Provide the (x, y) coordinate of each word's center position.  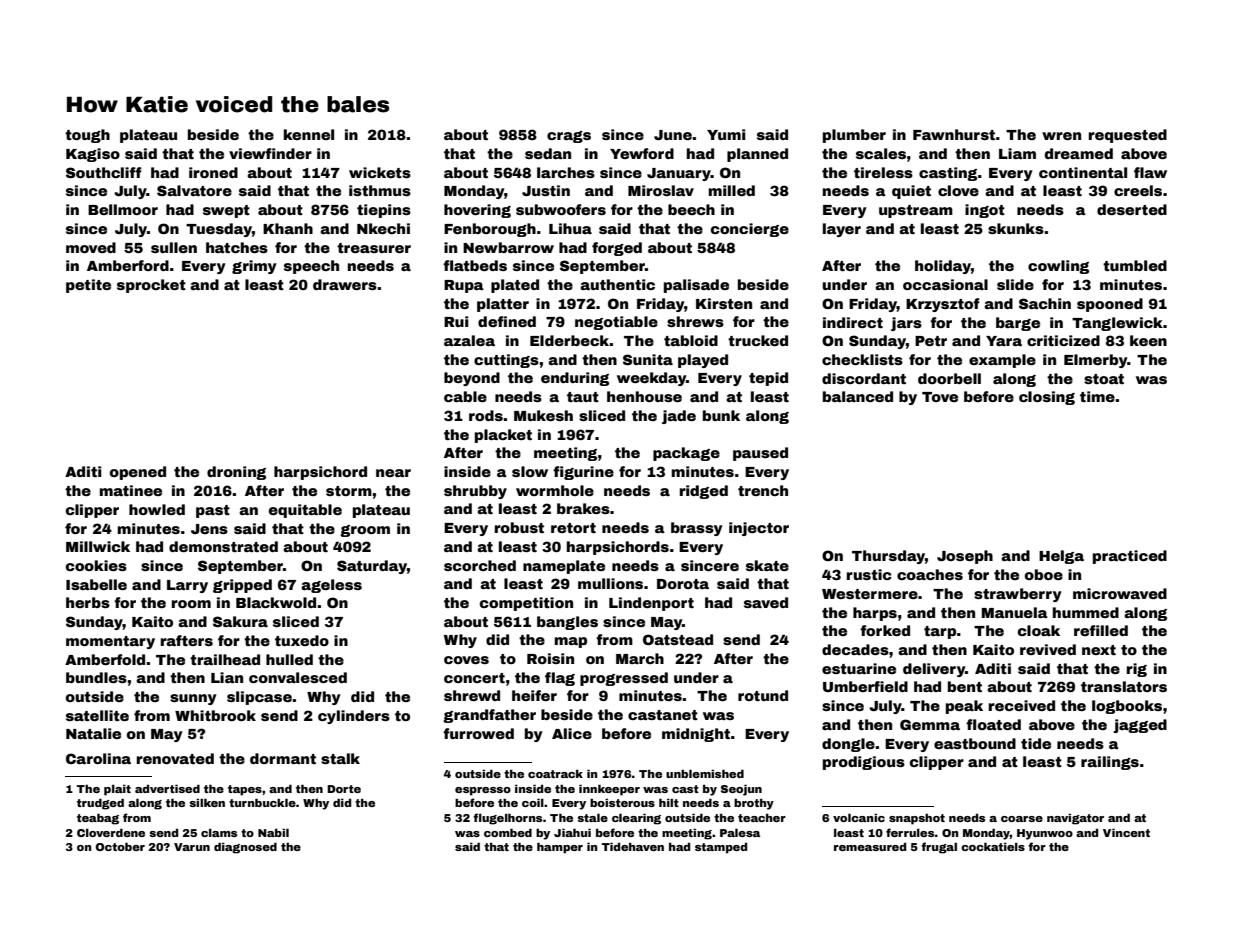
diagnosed (245, 848)
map (571, 642)
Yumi (726, 134)
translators (1124, 686)
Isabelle (96, 584)
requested (1128, 136)
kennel (309, 134)
